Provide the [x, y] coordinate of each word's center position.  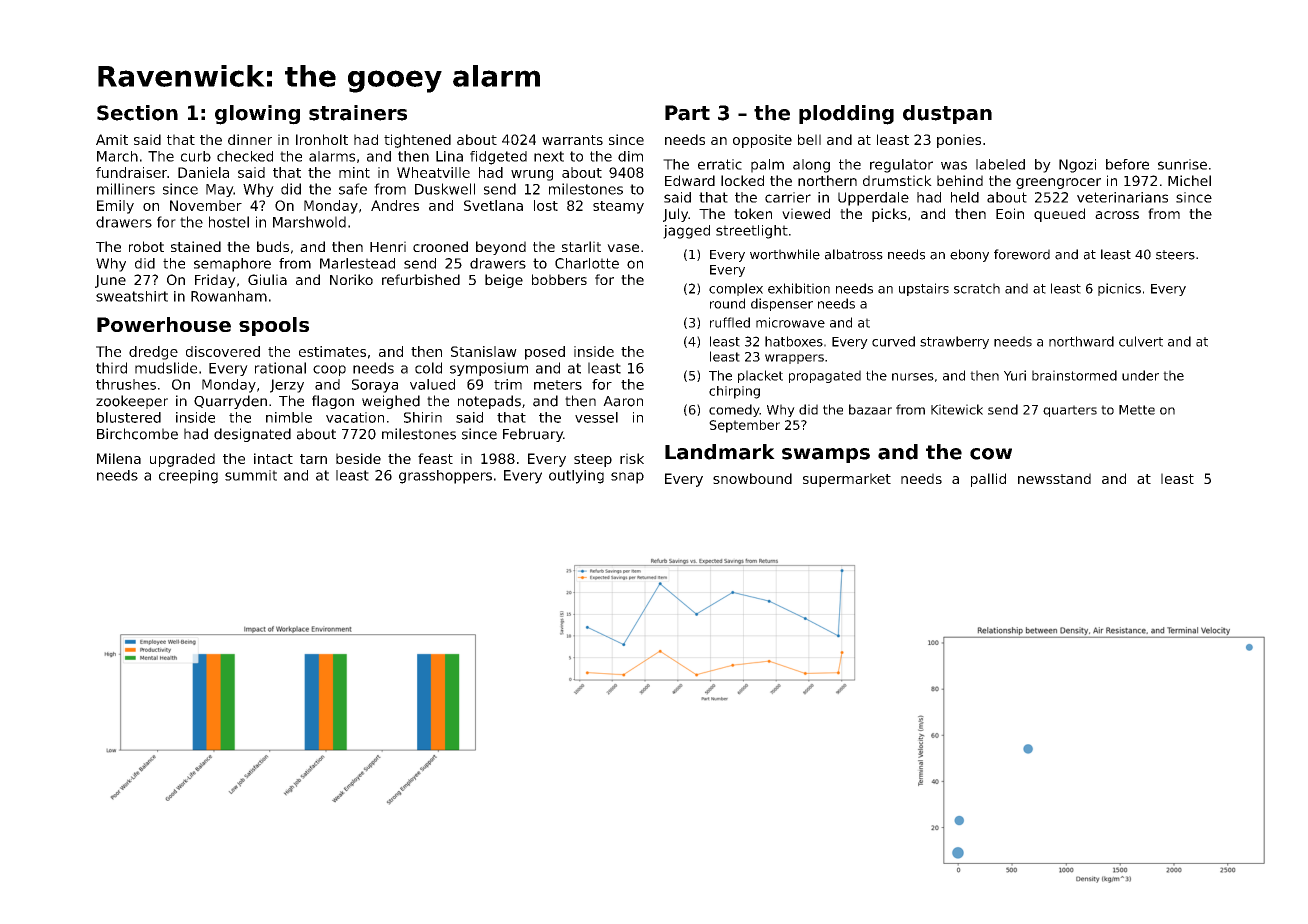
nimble [289, 417]
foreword [1022, 254]
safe [353, 189]
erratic [720, 164]
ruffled [730, 322]
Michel [1189, 180]
